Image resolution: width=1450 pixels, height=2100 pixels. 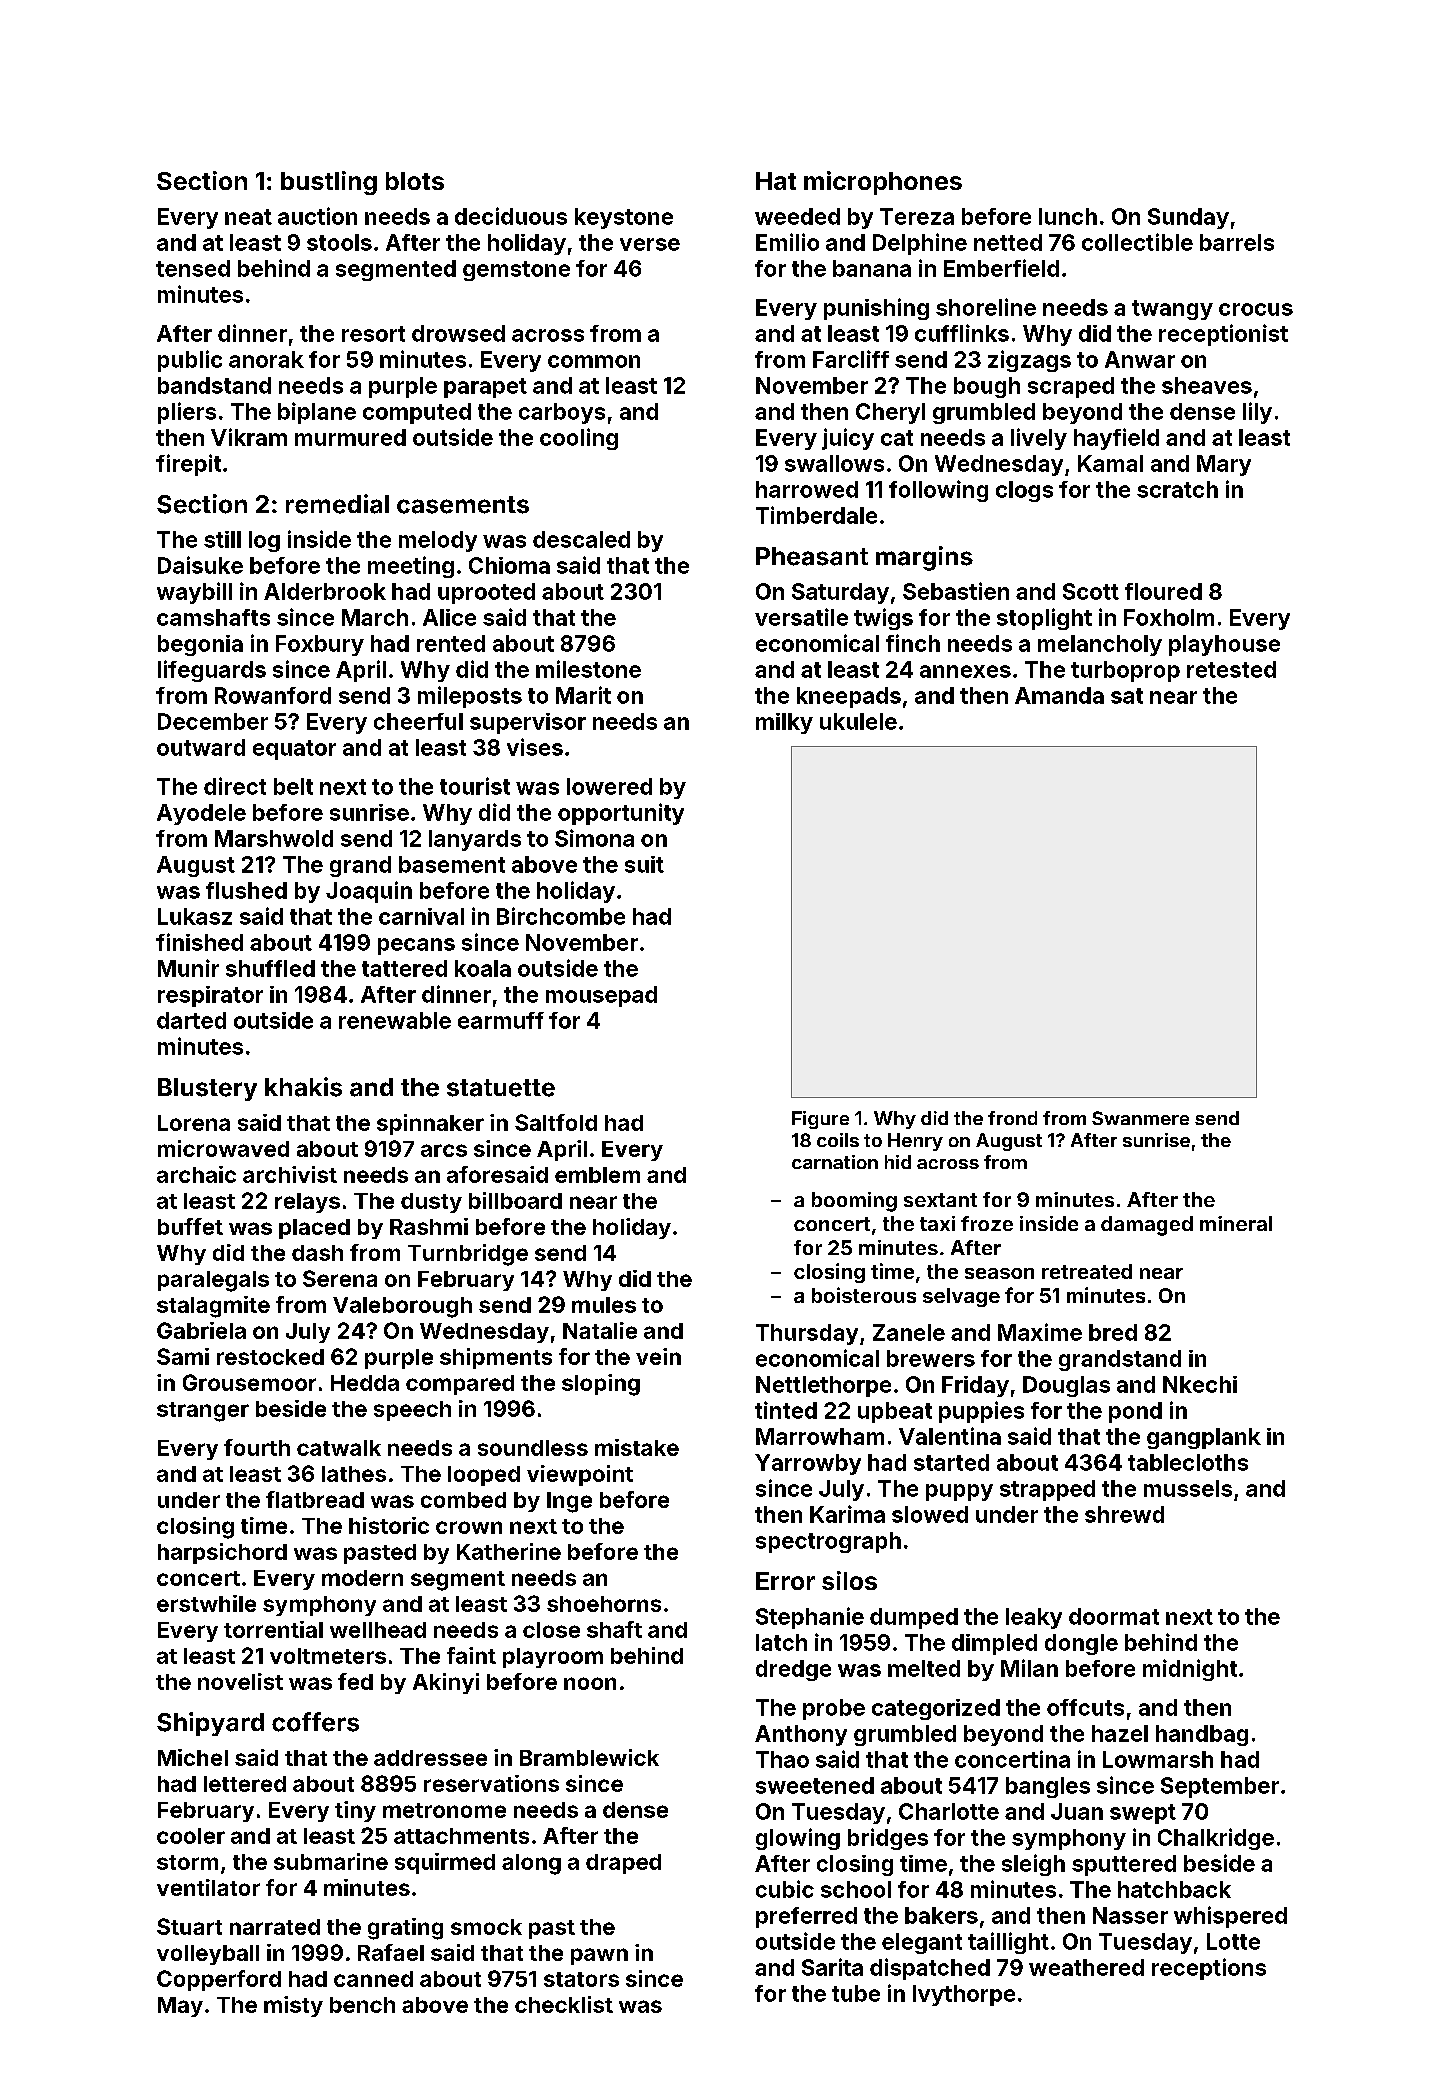 What do you see at coordinates (624, 218) in the screenshot?
I see `keystone` at bounding box center [624, 218].
